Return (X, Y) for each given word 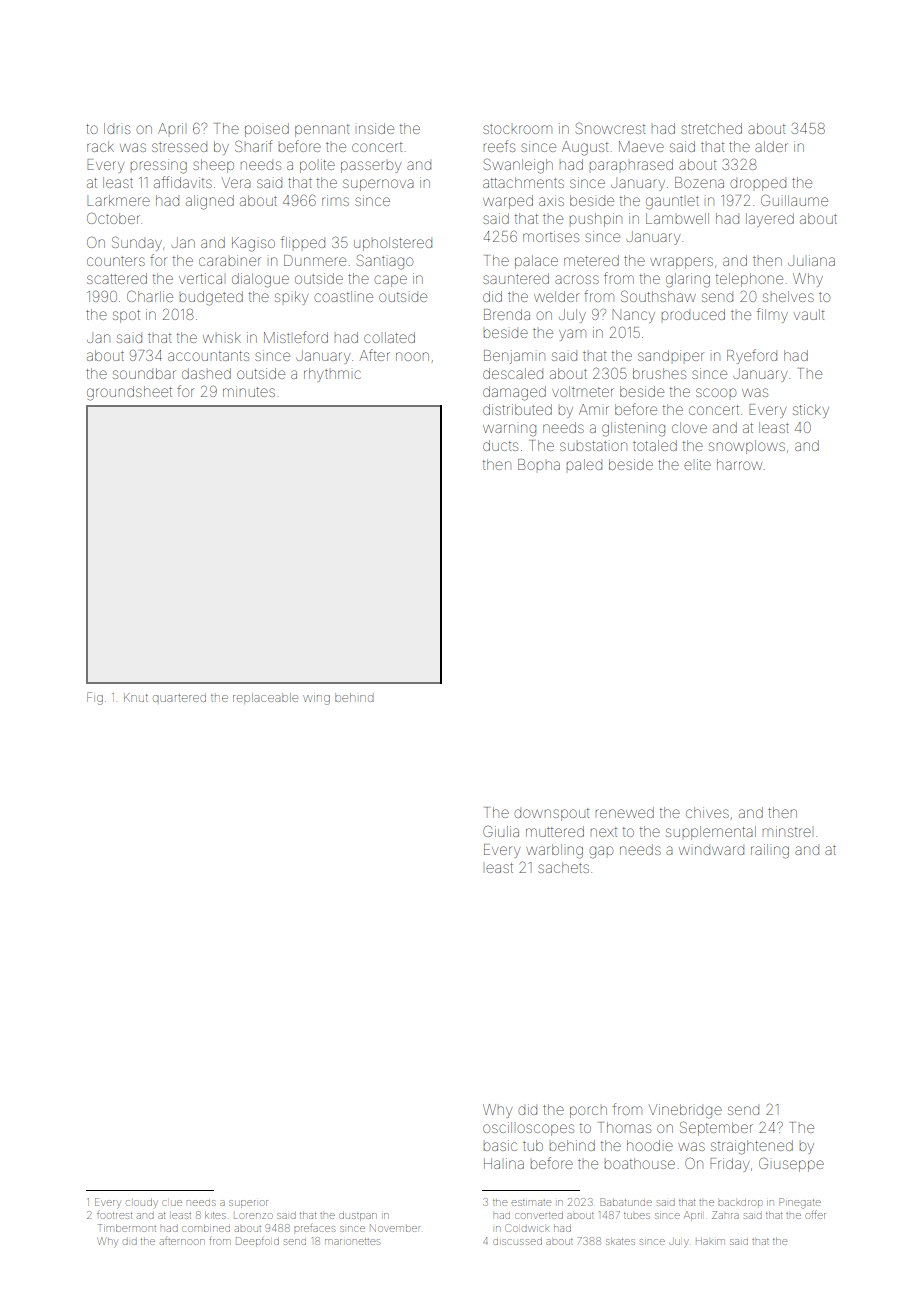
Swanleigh (518, 166)
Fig (95, 698)
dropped (758, 185)
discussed (517, 1241)
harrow (739, 464)
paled (584, 464)
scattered (117, 278)
